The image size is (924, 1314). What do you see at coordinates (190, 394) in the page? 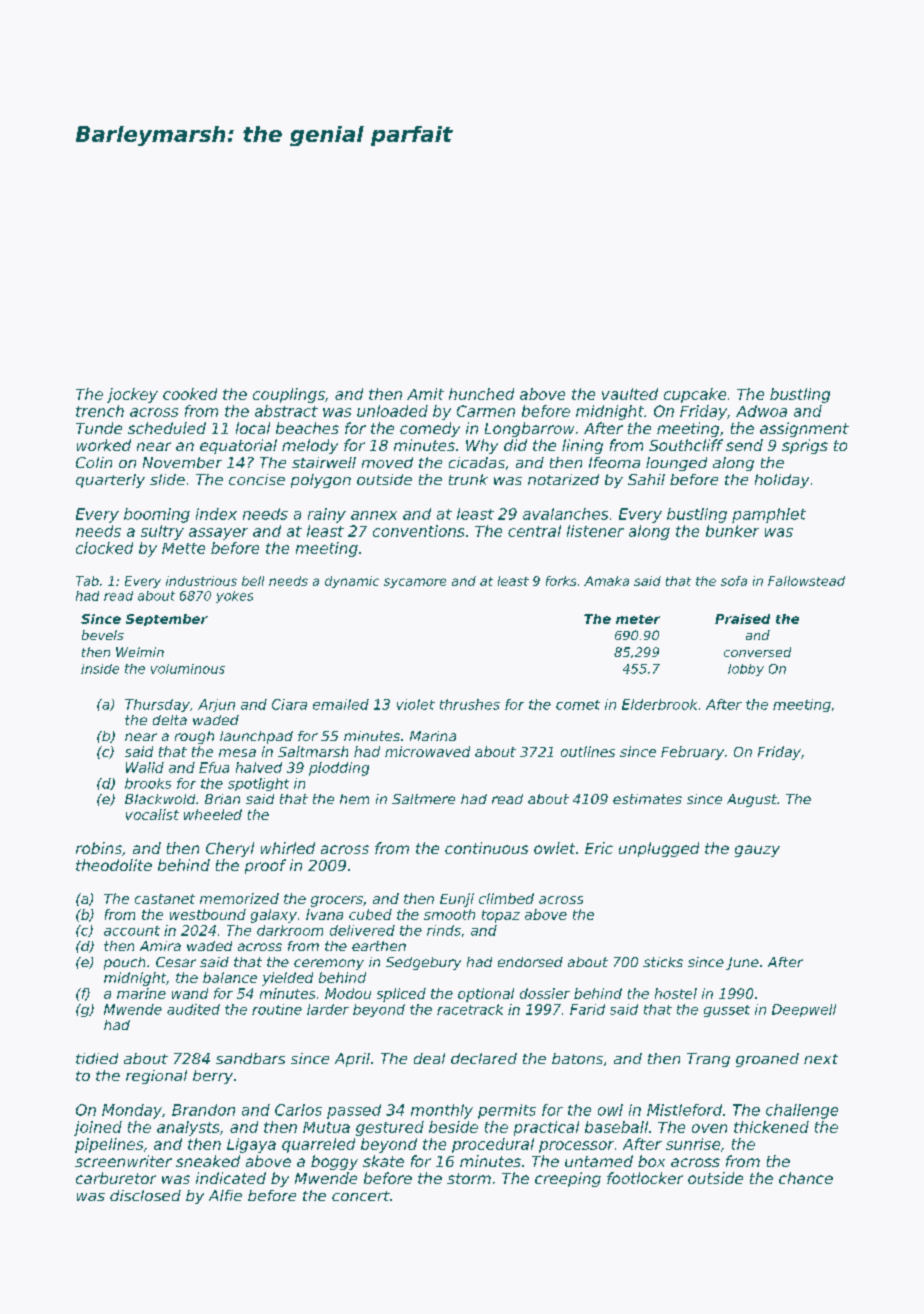
I see `cooked` at bounding box center [190, 394].
